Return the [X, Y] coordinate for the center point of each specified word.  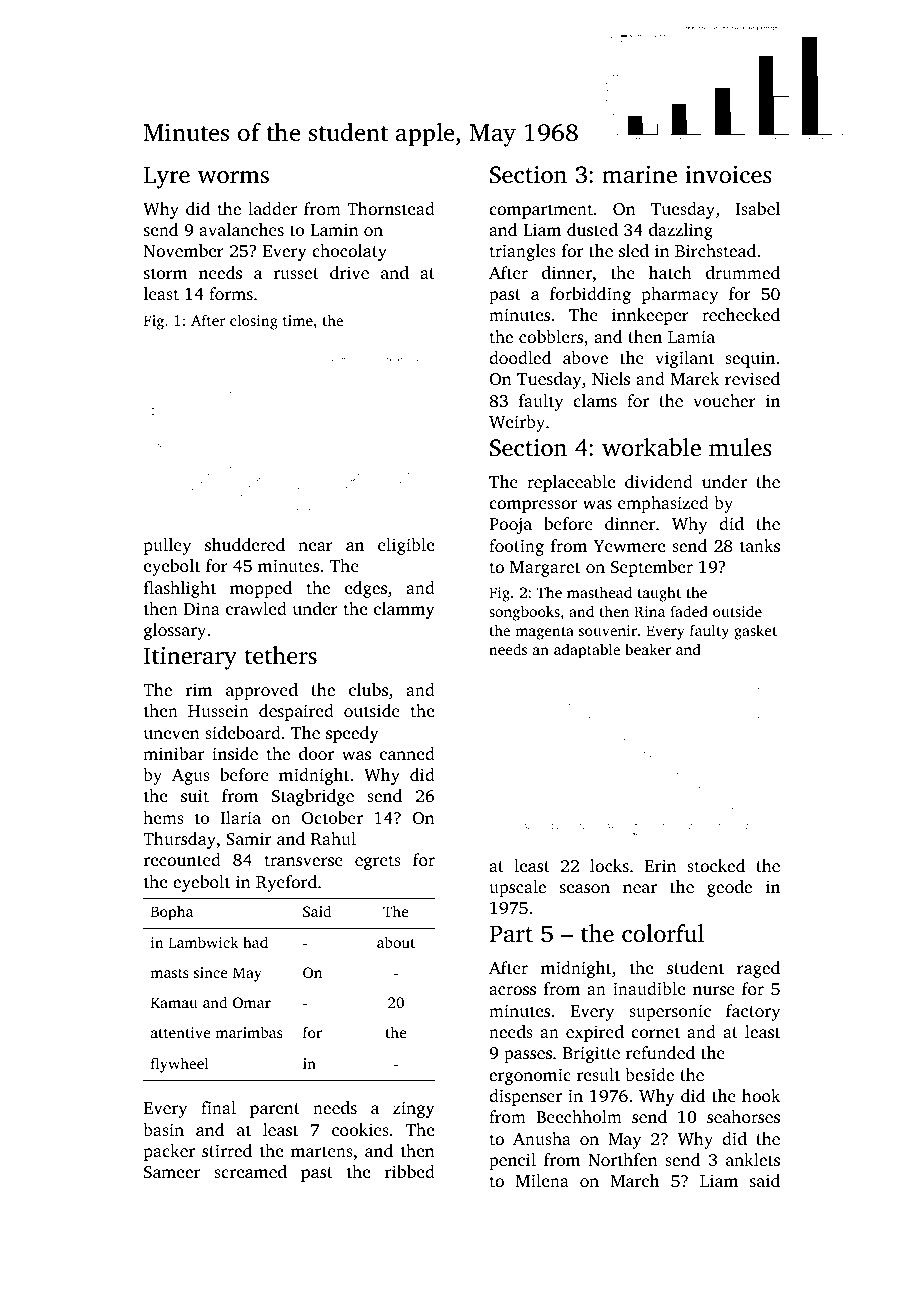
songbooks [524, 613]
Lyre [167, 177]
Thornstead [391, 208]
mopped [261, 589]
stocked [716, 865]
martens [322, 1151]
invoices [728, 175]
